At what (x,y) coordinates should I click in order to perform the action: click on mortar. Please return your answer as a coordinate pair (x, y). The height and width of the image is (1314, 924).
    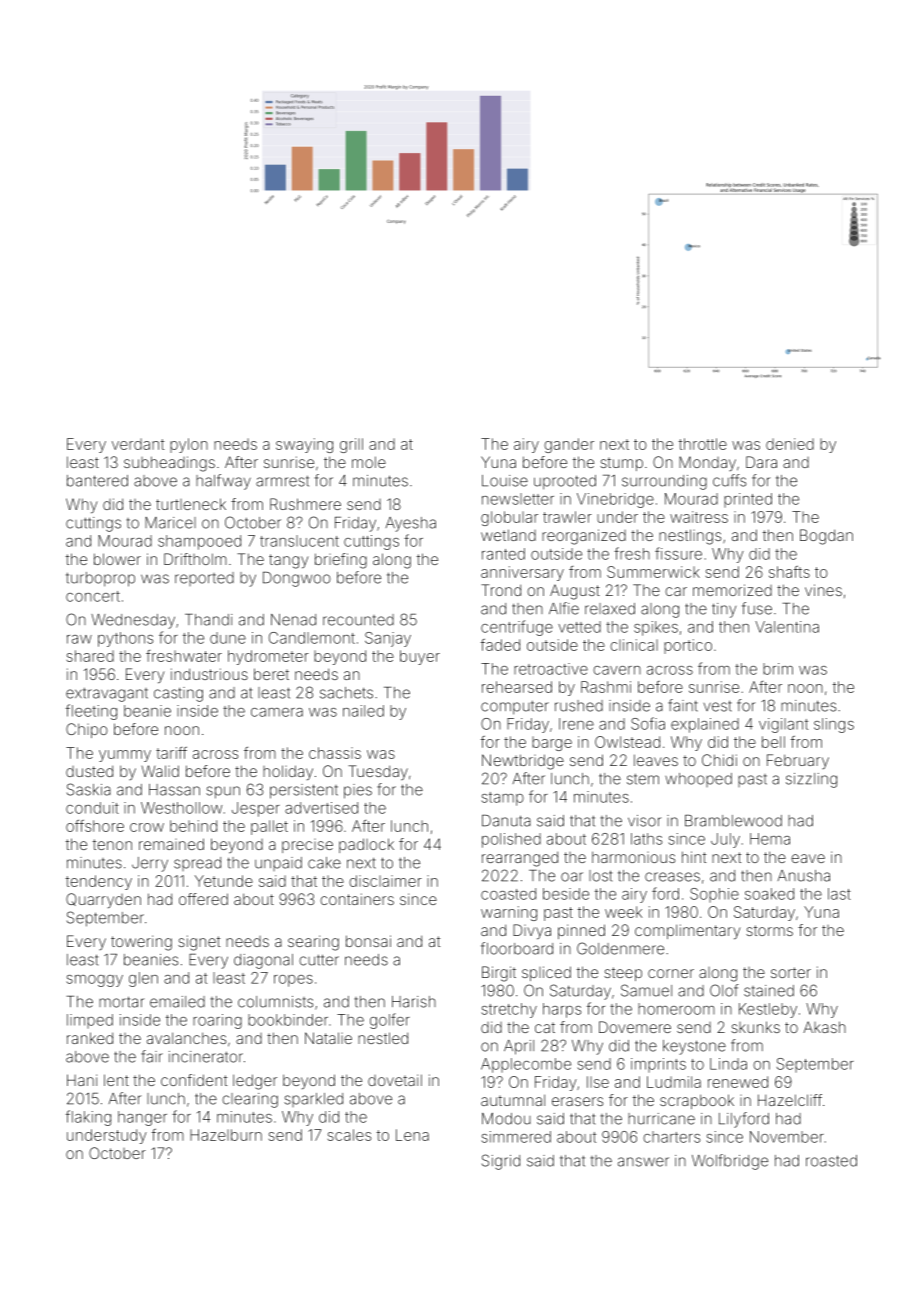
    Looking at the image, I should click on (121, 1002).
